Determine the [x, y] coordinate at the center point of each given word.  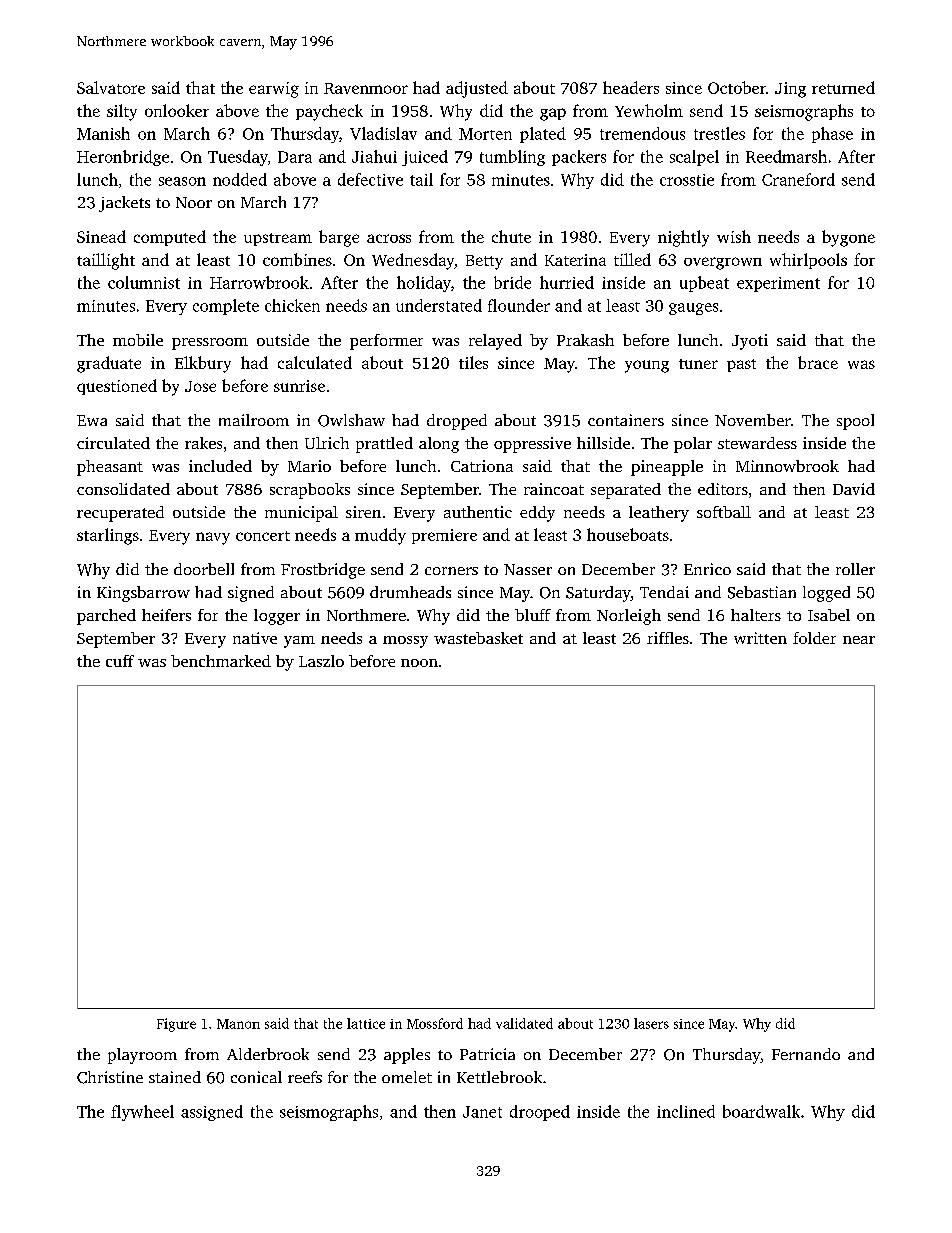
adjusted [477, 89]
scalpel [694, 158]
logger [277, 617]
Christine [110, 1077]
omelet [407, 1077]
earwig [274, 90]
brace [818, 362]
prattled [384, 445]
